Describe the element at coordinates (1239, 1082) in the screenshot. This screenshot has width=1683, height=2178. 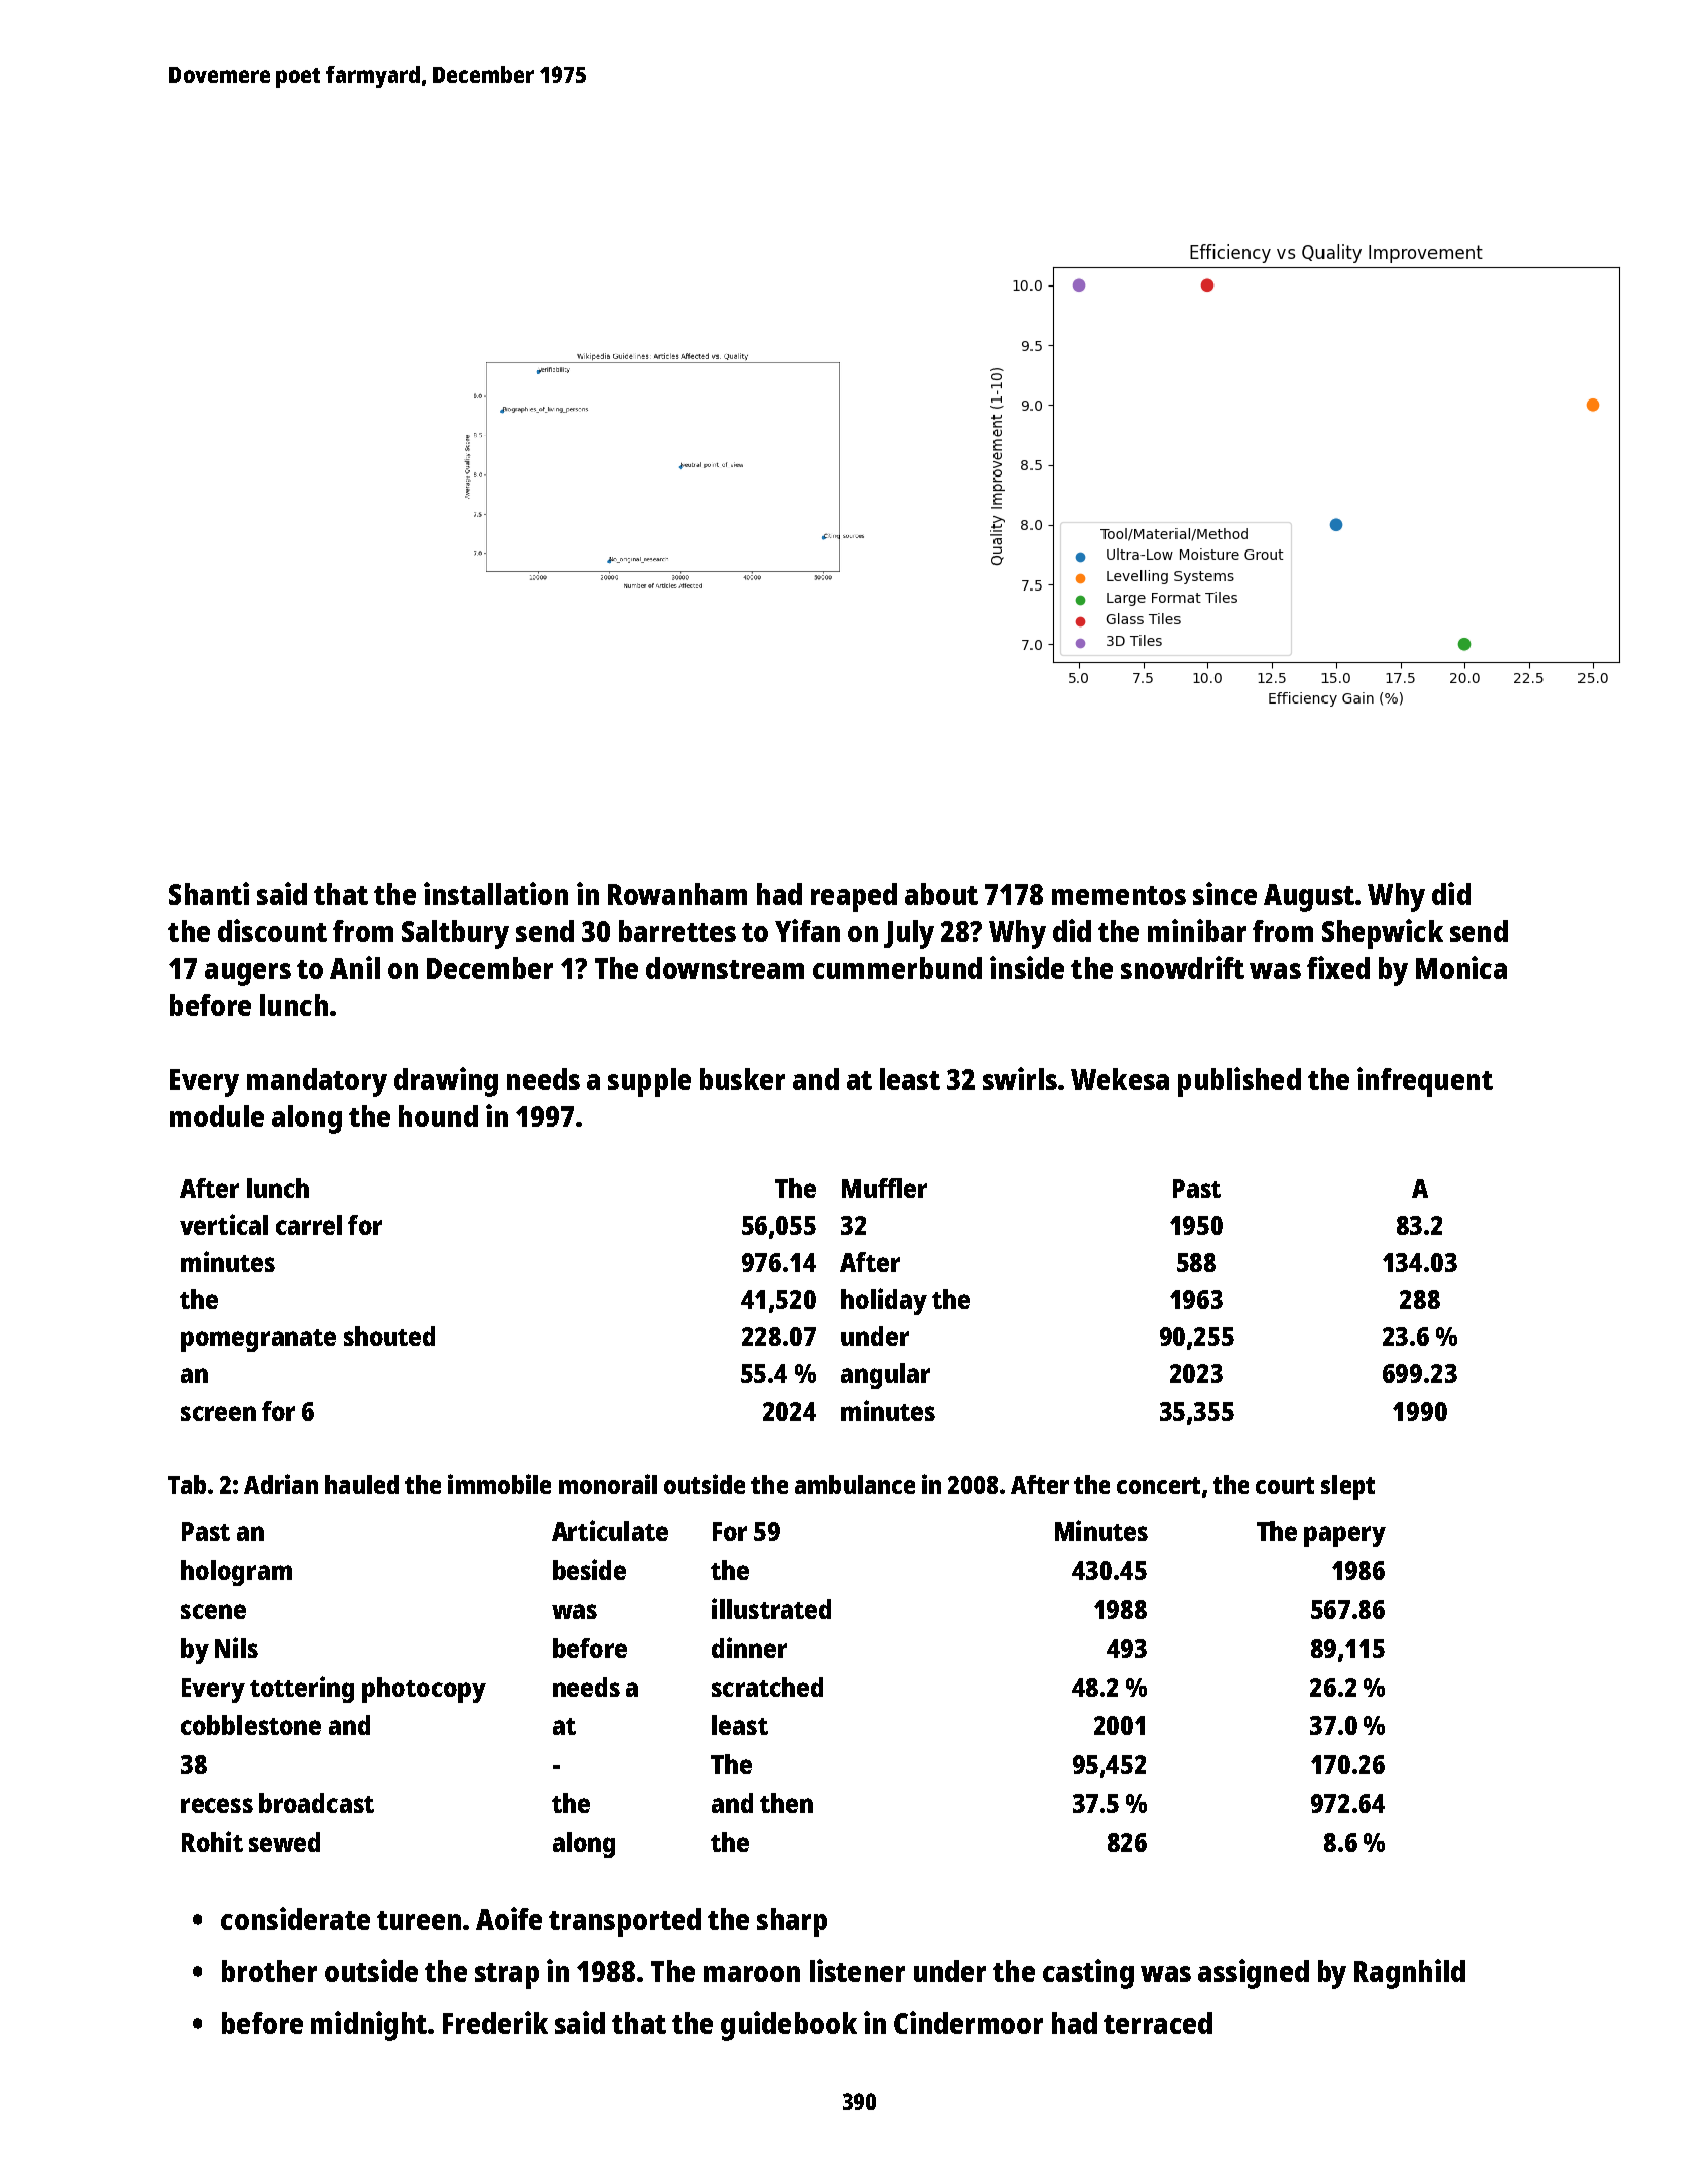
I see `published` at that location.
